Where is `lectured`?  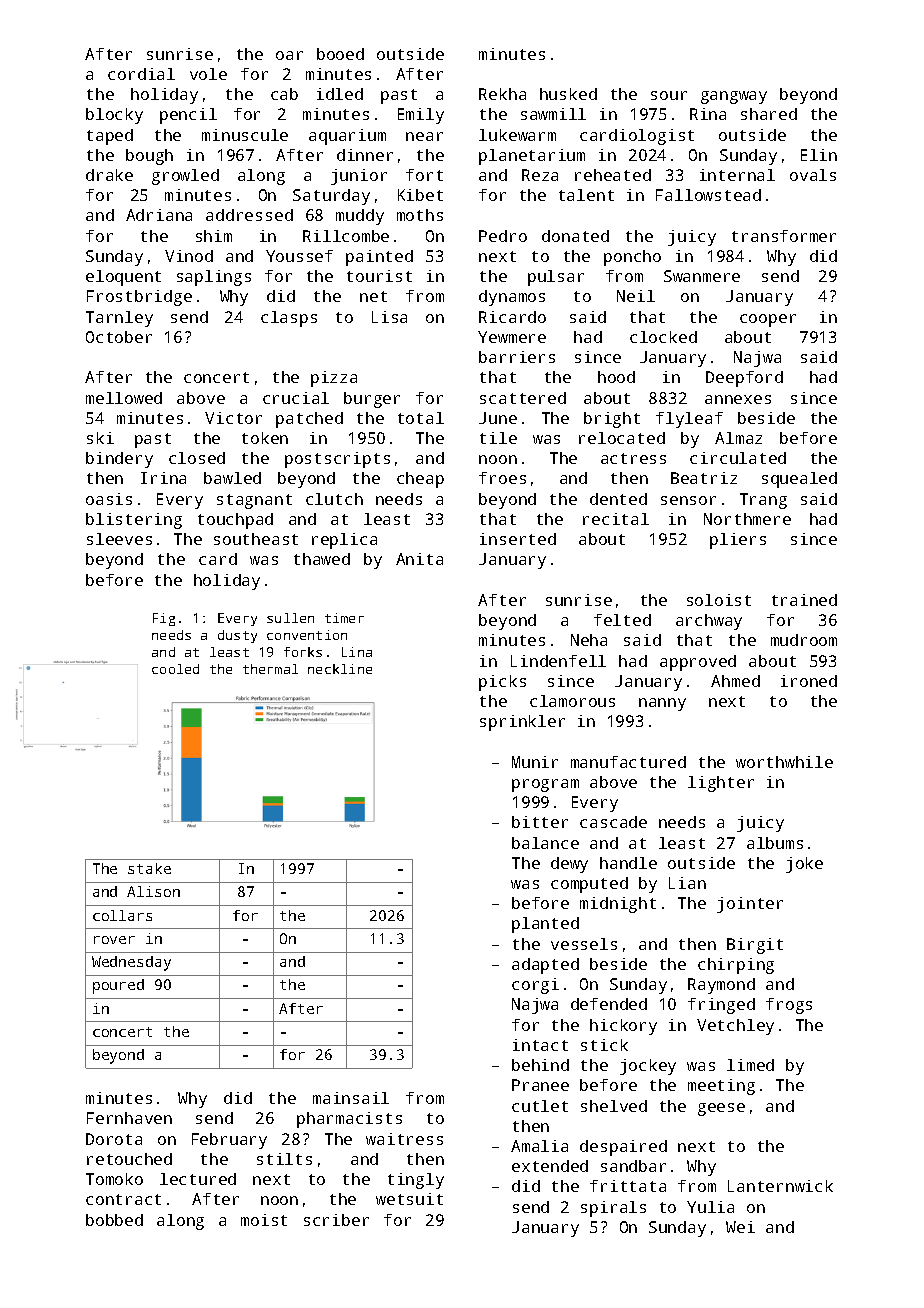
lectured is located at coordinates (198, 1179).
